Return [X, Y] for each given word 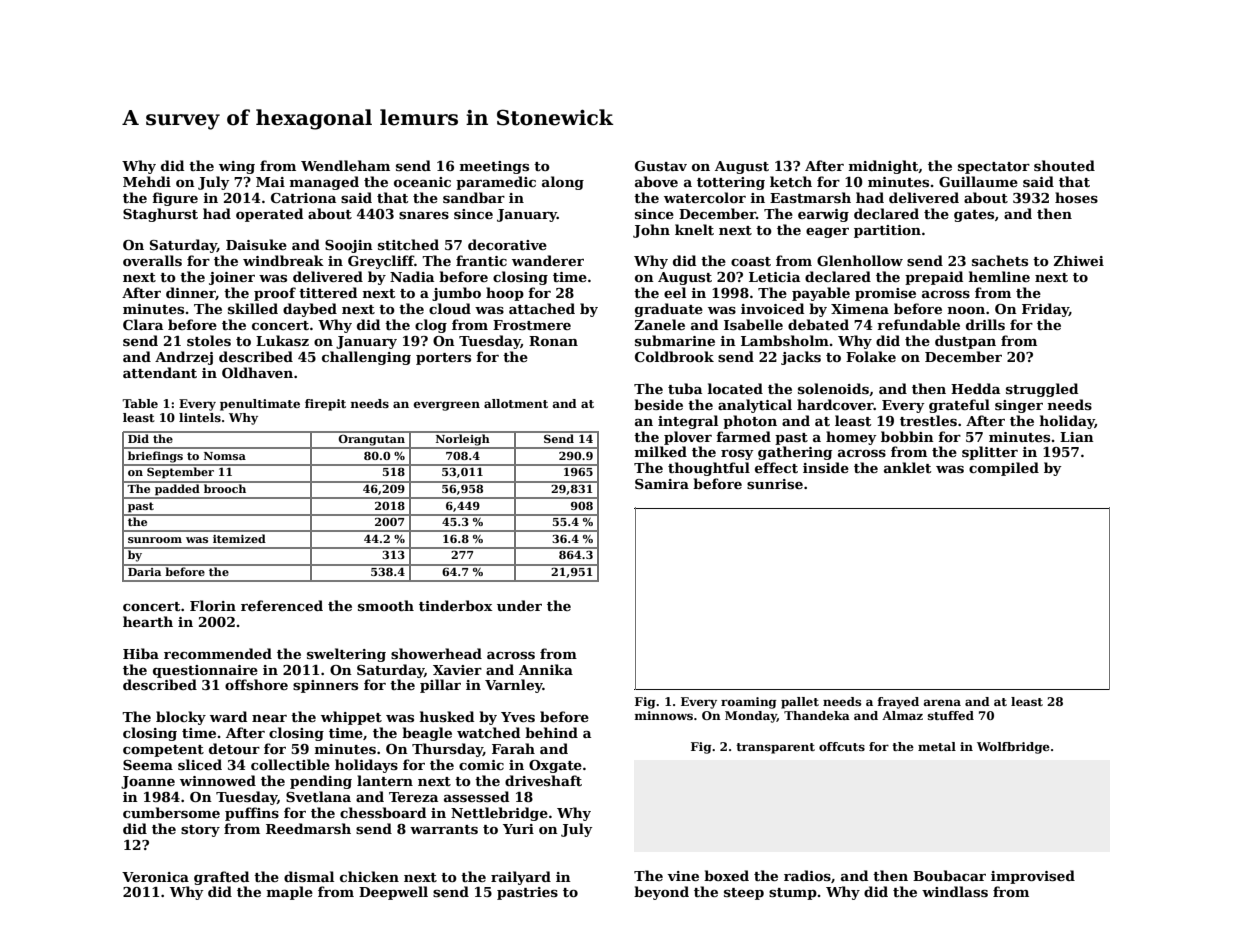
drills [985, 324]
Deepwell [393, 893]
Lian [1077, 437]
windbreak [283, 260]
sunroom [155, 540]
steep [744, 894]
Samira [662, 484]
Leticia [774, 277]
